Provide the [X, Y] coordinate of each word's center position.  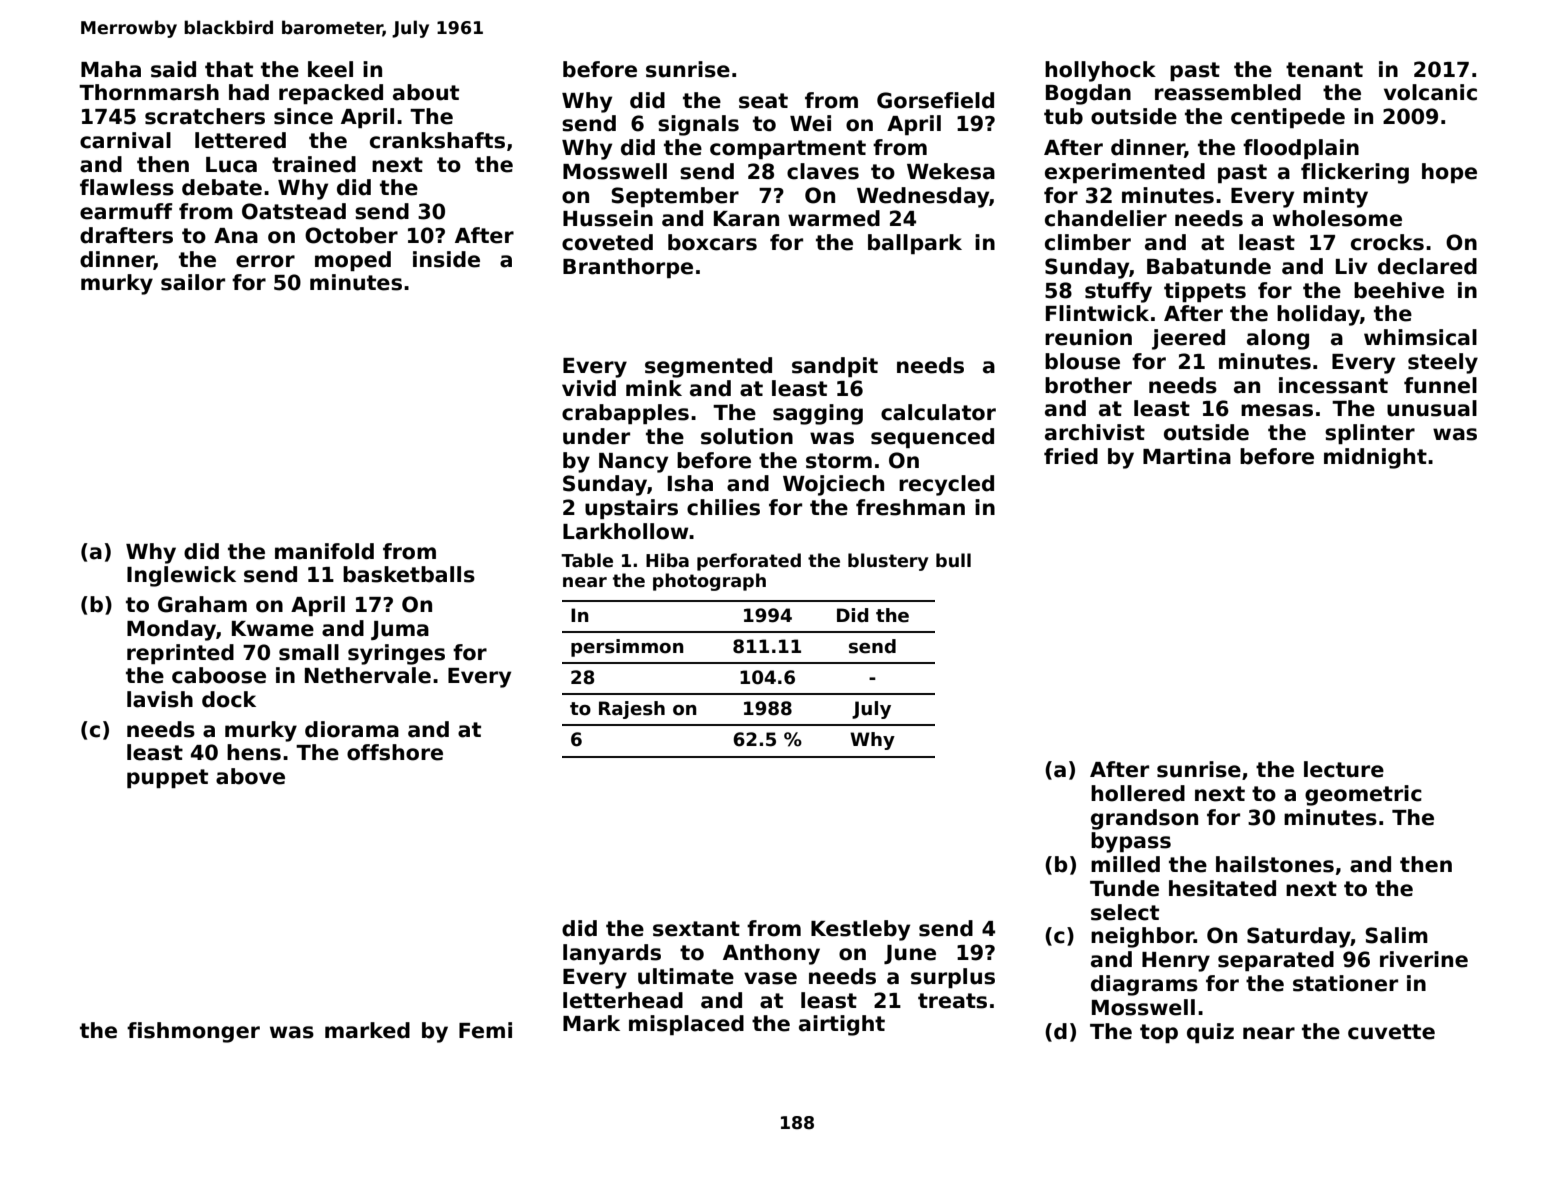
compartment [788, 149]
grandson [1144, 819]
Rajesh [632, 710]
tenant [1324, 70]
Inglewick [181, 576]
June [910, 954]
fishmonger [193, 1032]
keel [330, 69]
